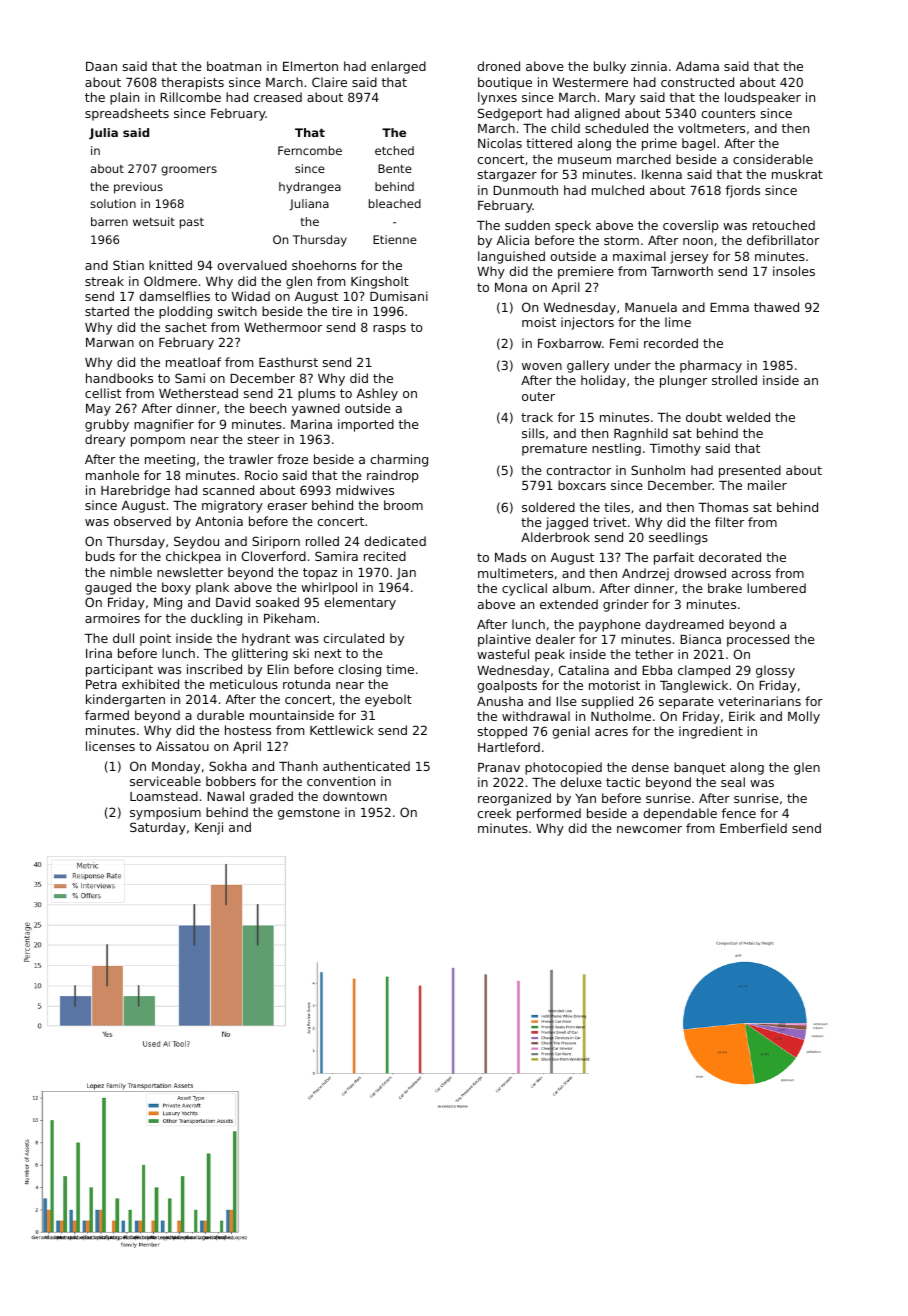 The image size is (908, 1316). Describe the element at coordinates (748, 417) in the screenshot. I see `welded` at that location.
